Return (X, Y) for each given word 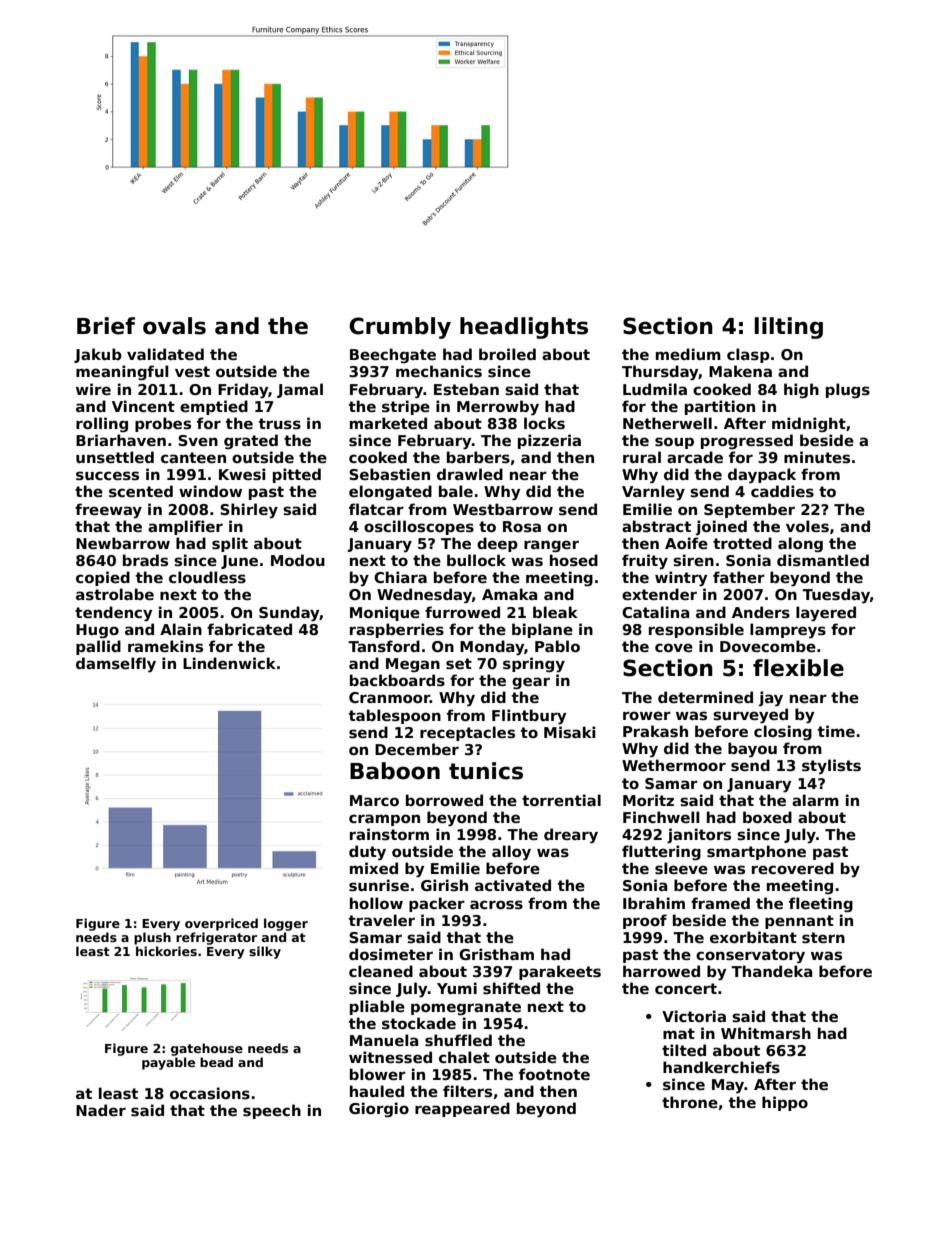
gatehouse (207, 1049)
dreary (571, 836)
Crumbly (400, 328)
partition (720, 407)
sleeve (681, 868)
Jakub (98, 355)
